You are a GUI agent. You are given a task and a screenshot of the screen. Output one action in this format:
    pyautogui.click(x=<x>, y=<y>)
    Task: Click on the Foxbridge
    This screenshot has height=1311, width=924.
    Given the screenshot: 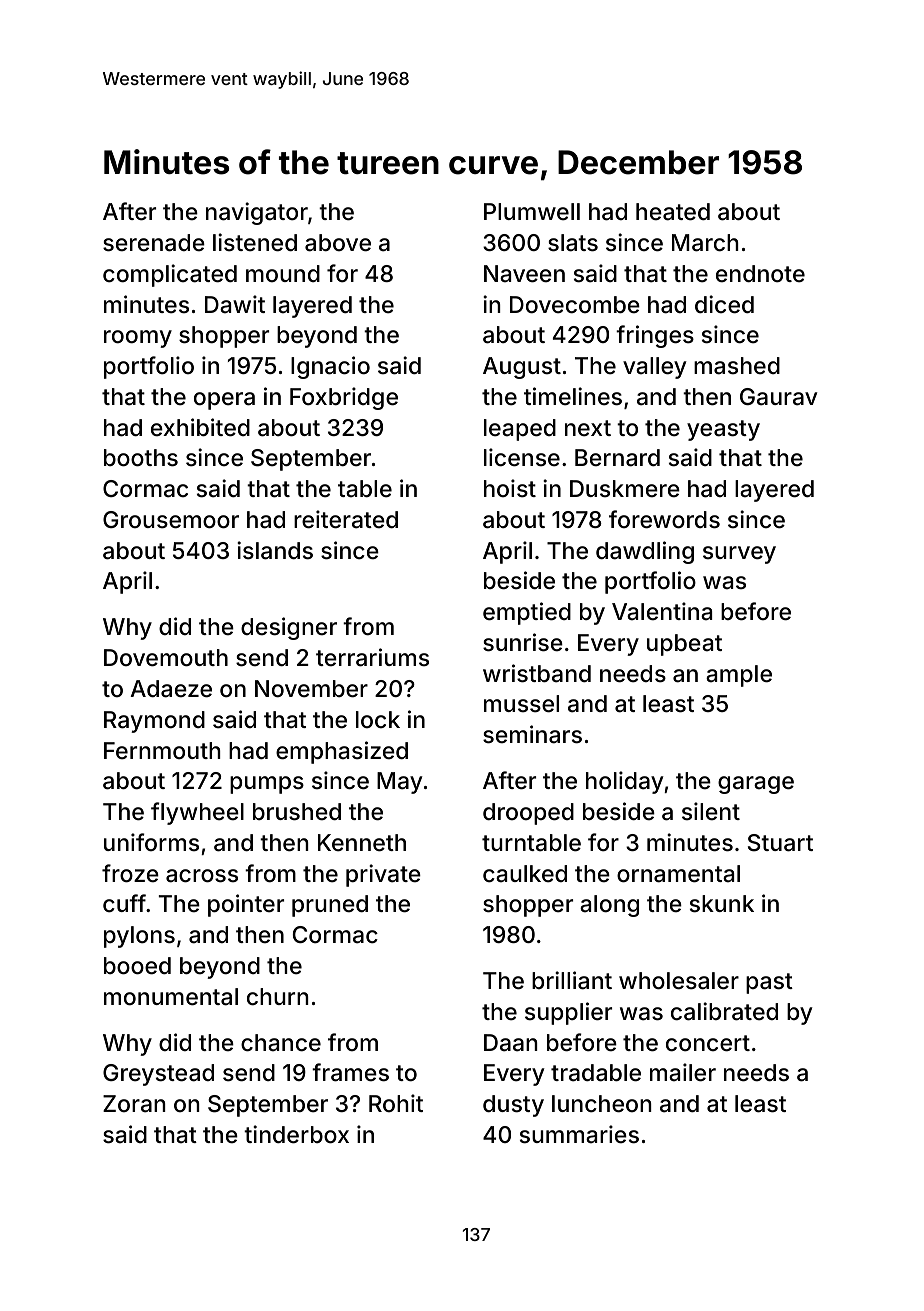 What is the action you would take?
    pyautogui.click(x=344, y=398)
